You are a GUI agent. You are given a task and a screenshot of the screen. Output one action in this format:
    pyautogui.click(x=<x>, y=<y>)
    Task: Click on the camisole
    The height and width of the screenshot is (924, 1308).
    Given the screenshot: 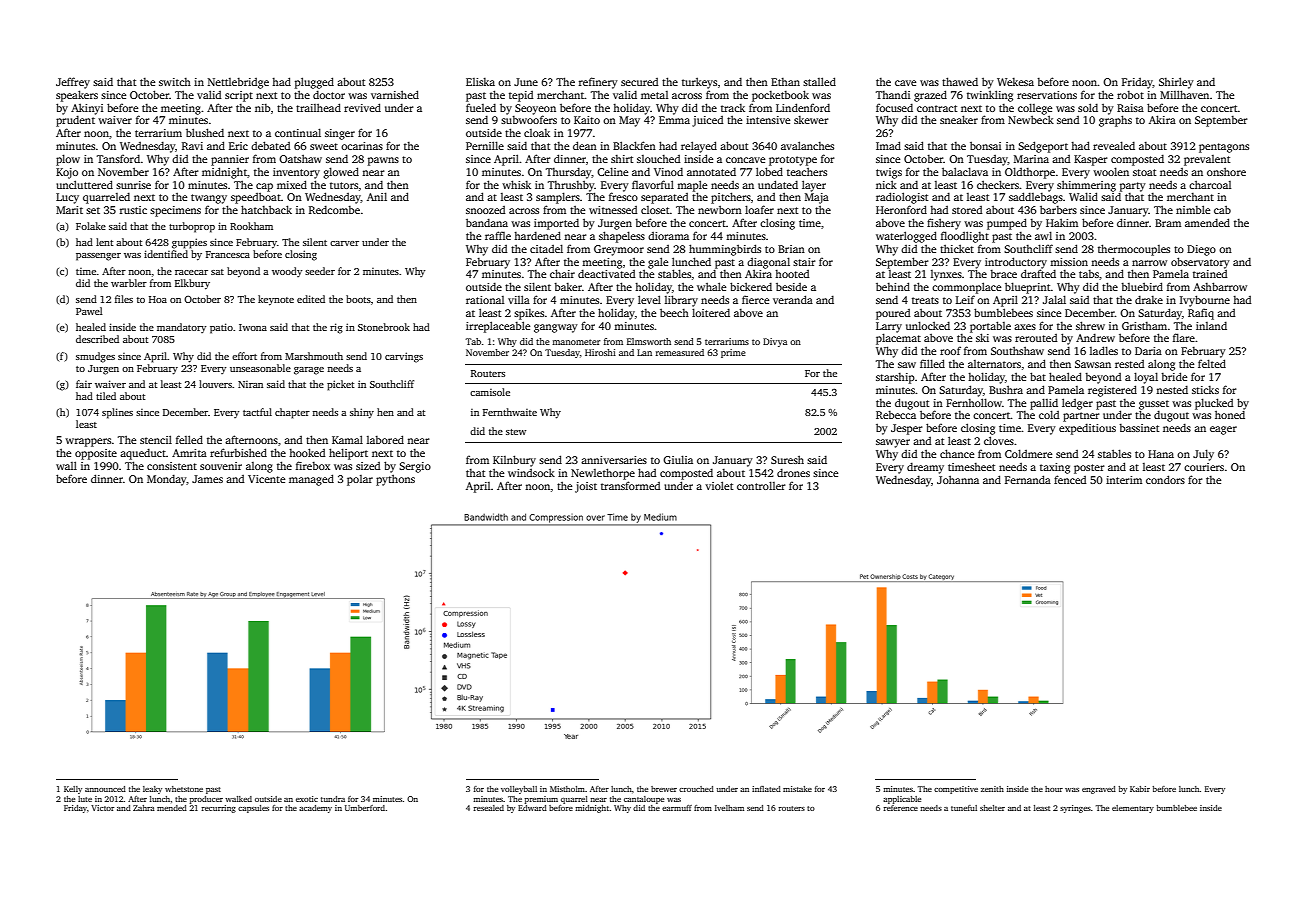 What is the action you would take?
    pyautogui.click(x=490, y=392)
